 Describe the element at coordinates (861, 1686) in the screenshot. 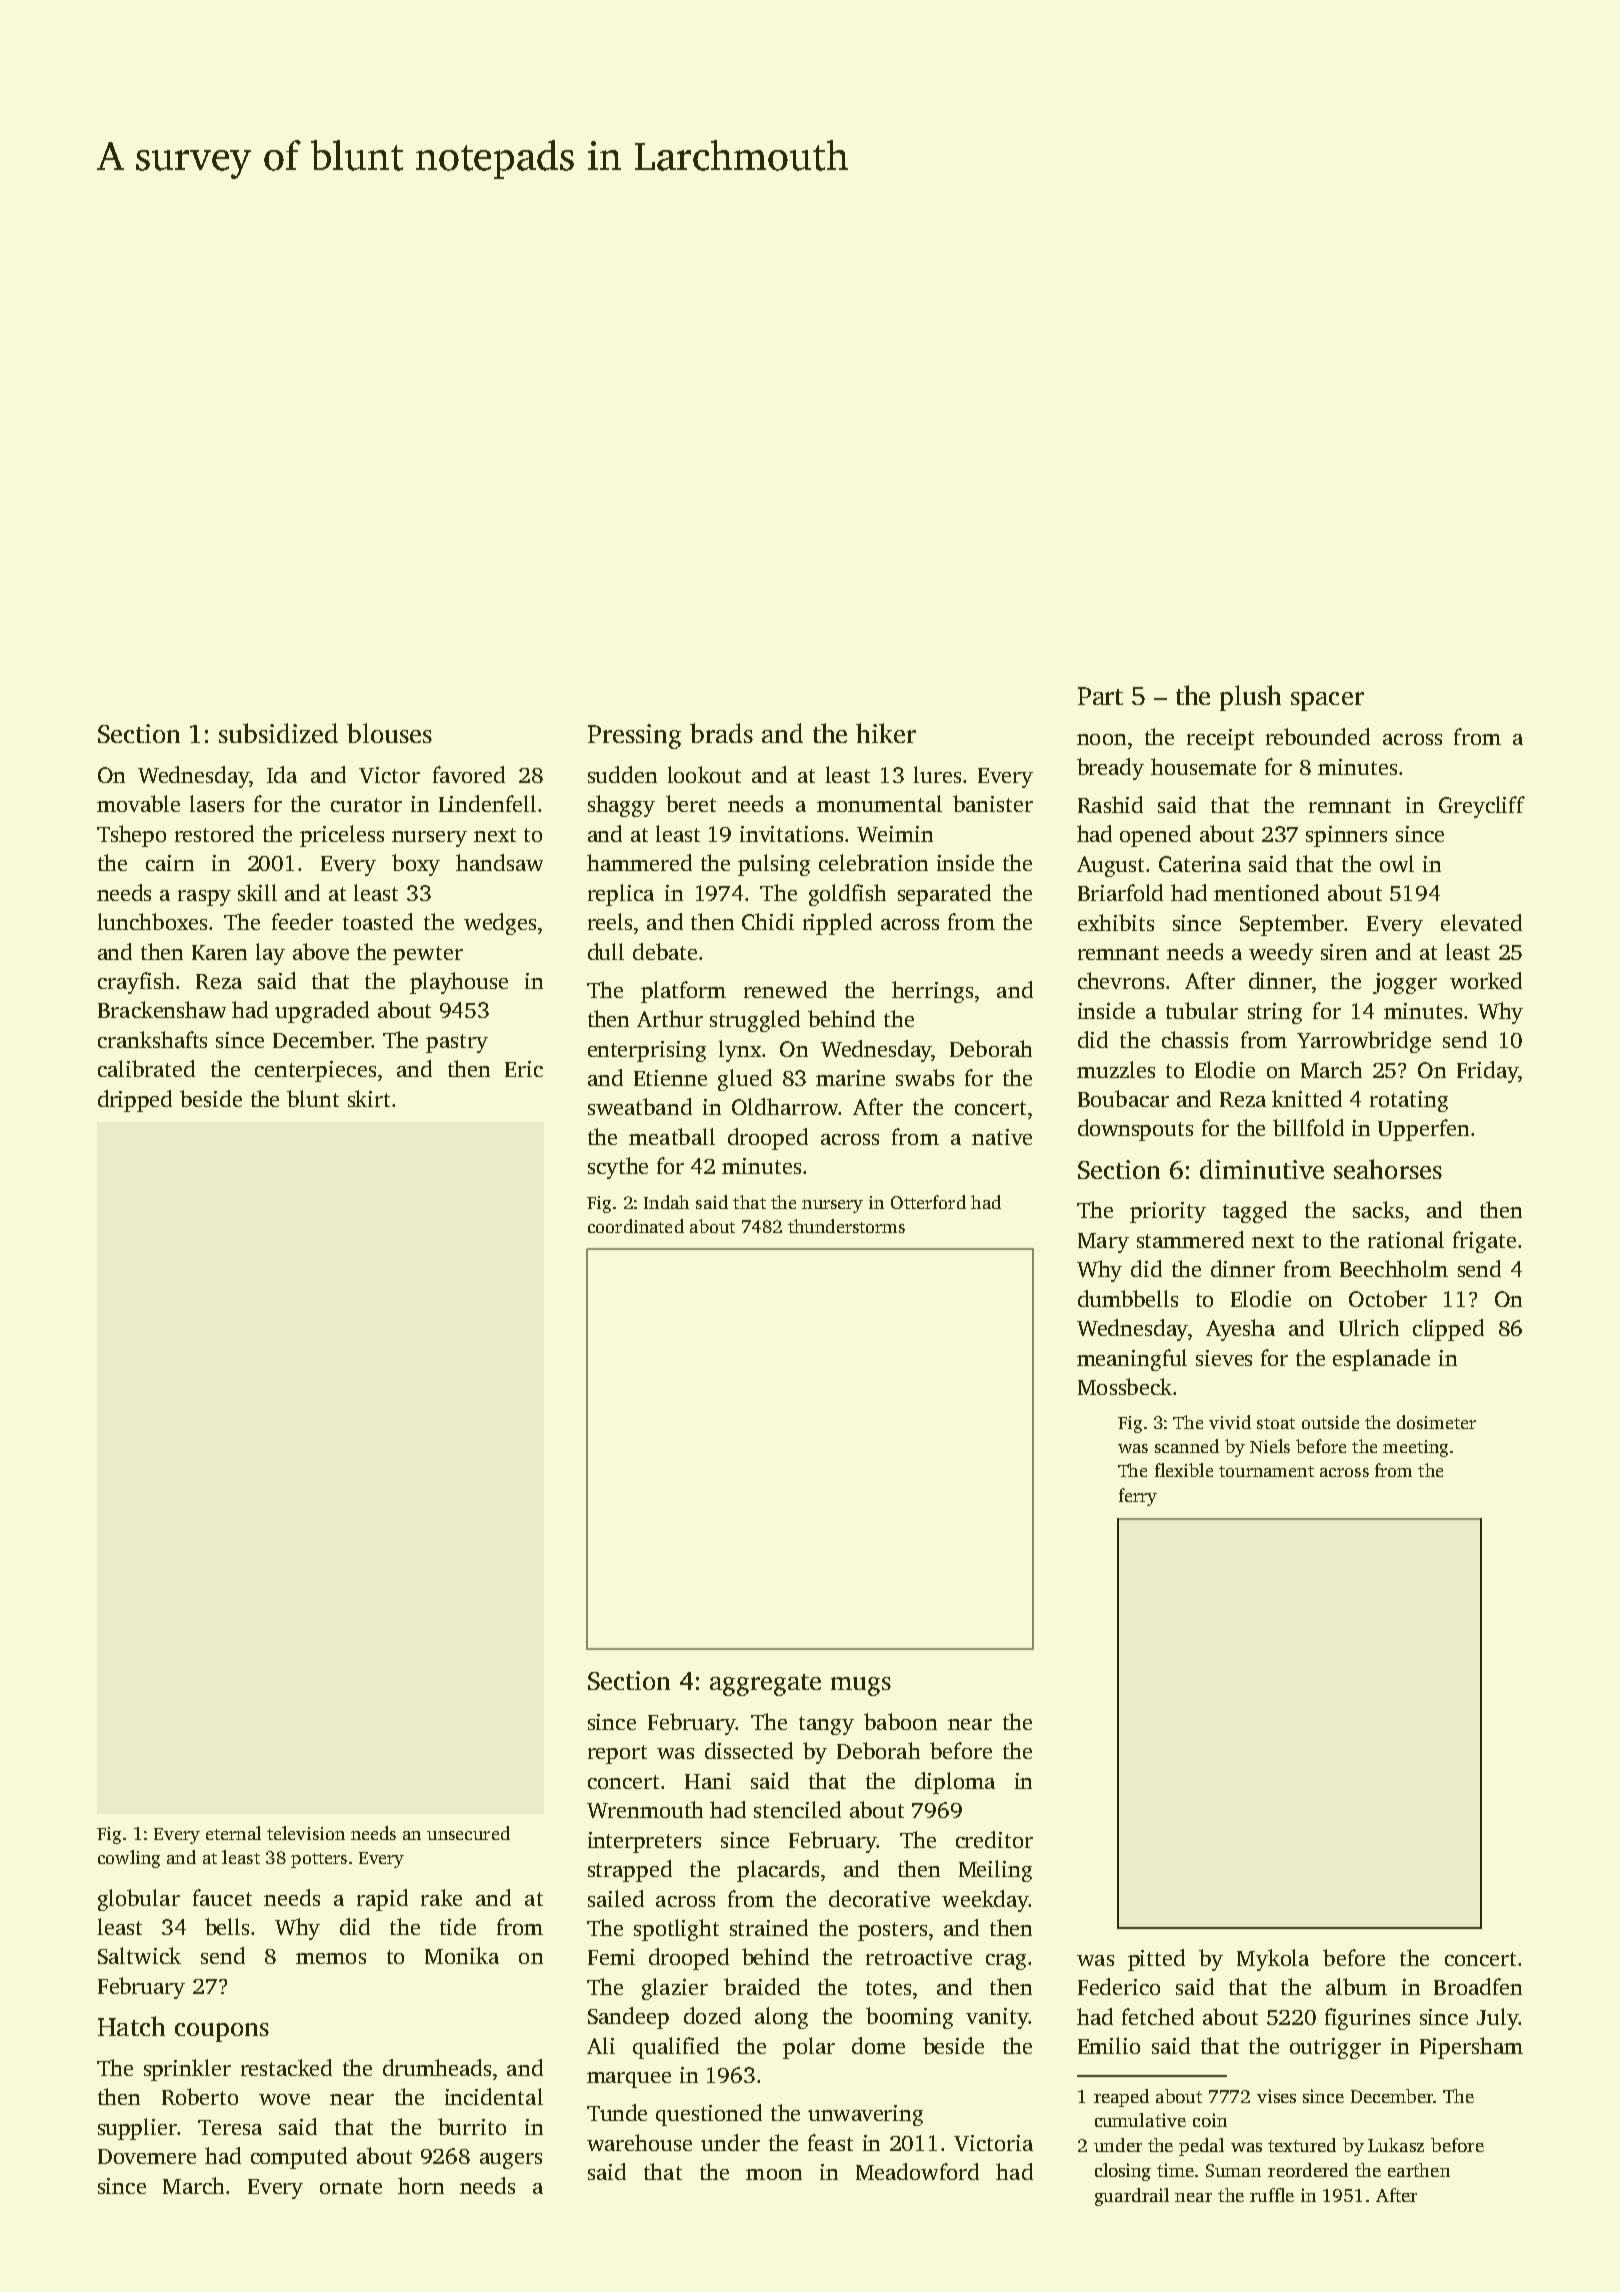

I see `mugs` at that location.
